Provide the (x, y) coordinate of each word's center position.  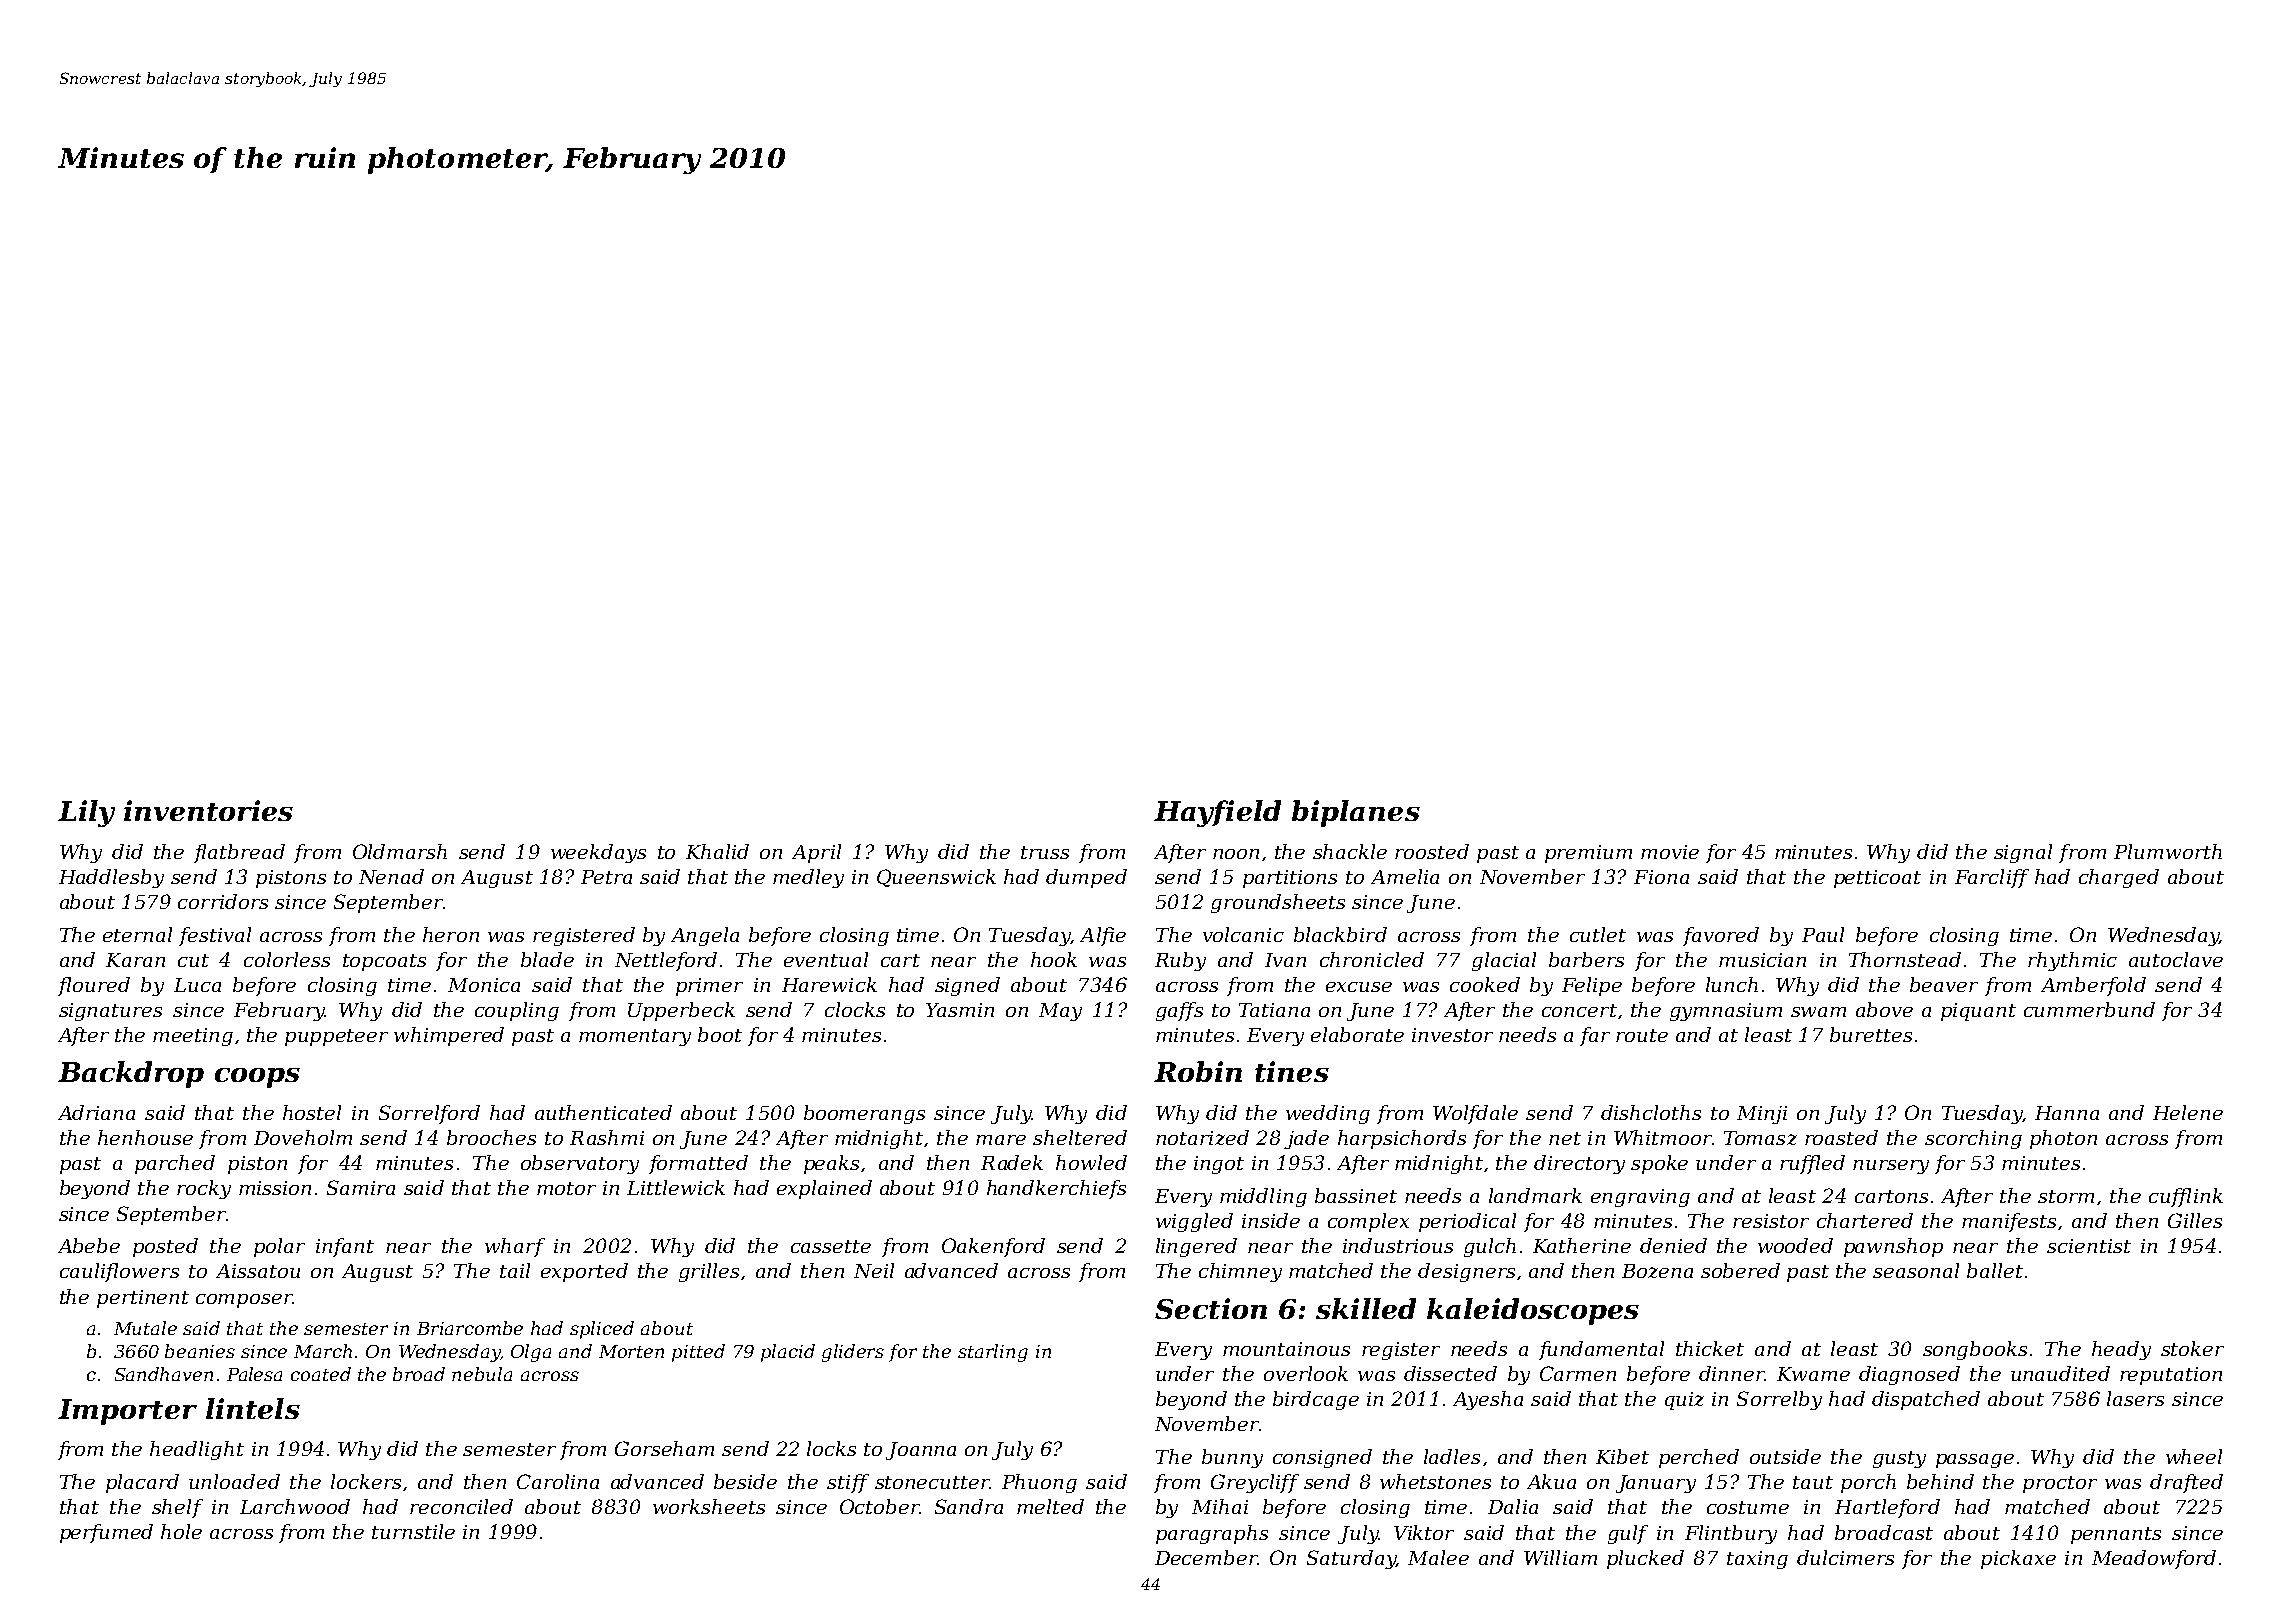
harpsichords (1402, 1139)
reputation (2171, 1376)
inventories (208, 810)
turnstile (413, 1531)
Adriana (96, 1112)
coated (321, 1374)
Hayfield (1217, 813)
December (1206, 1557)
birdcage (1316, 1400)
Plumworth (2168, 851)
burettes (1871, 1034)
